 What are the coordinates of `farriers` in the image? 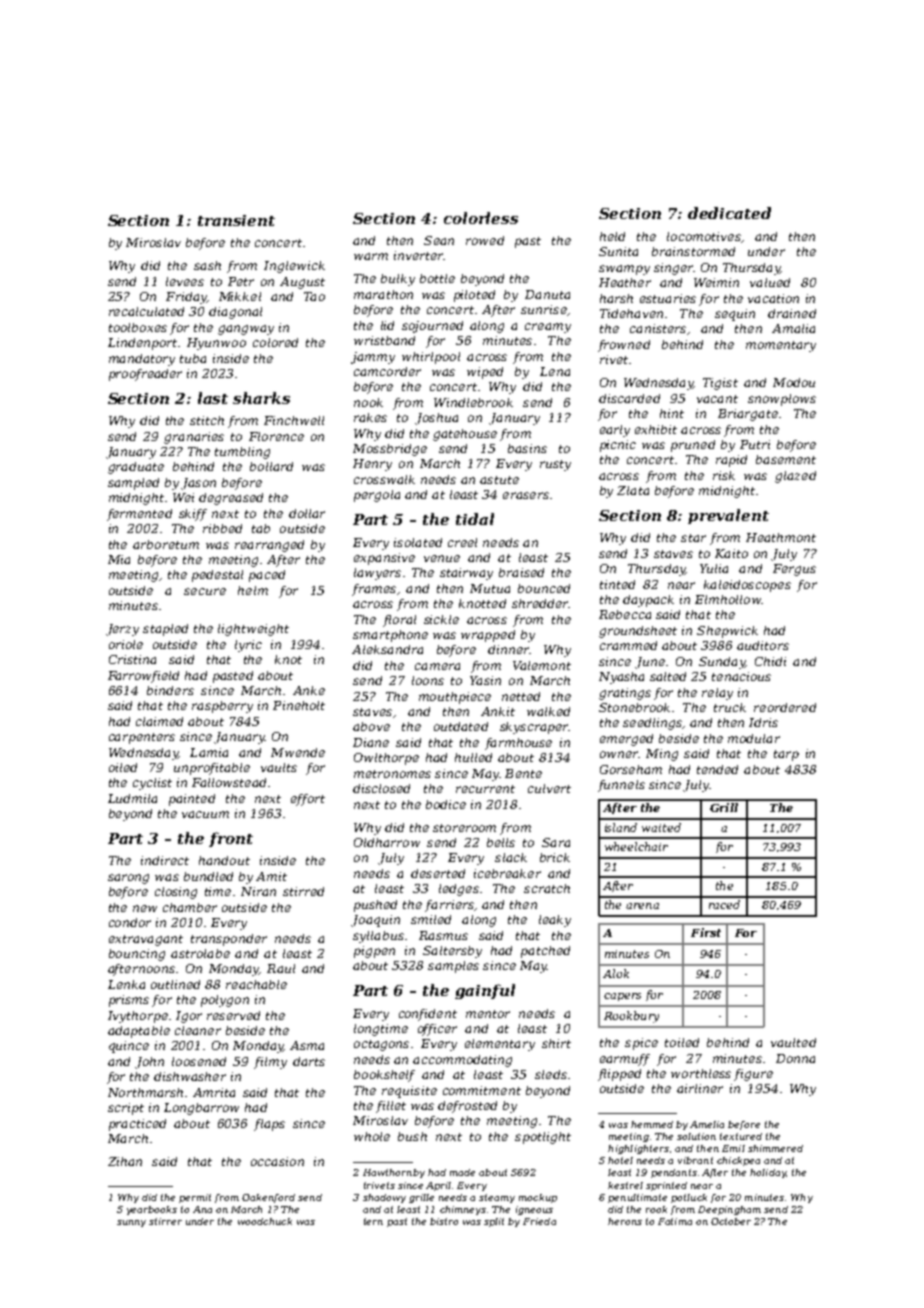 It's located at (449, 906).
